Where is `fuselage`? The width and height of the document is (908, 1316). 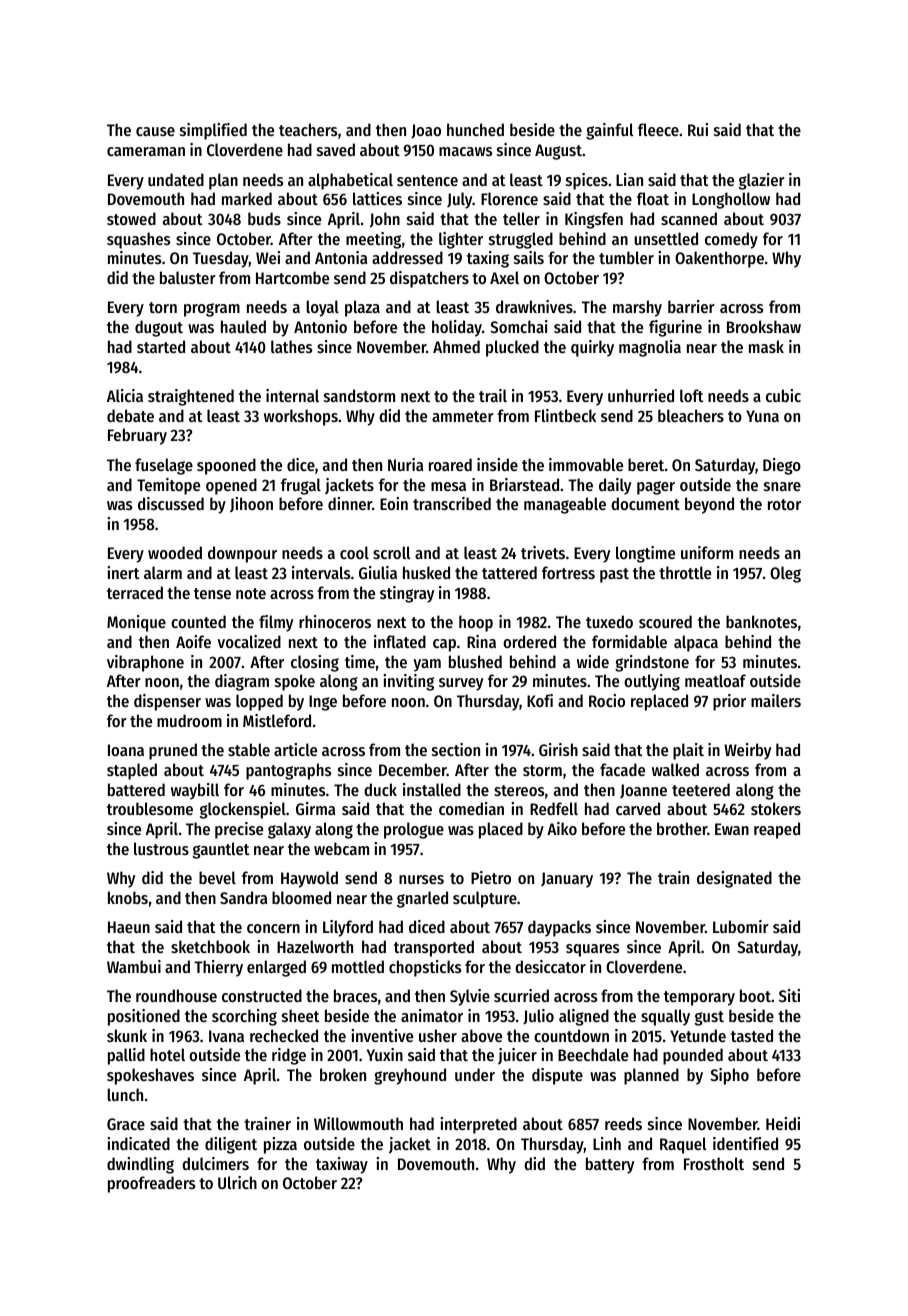 fuselage is located at coordinates (164, 466).
